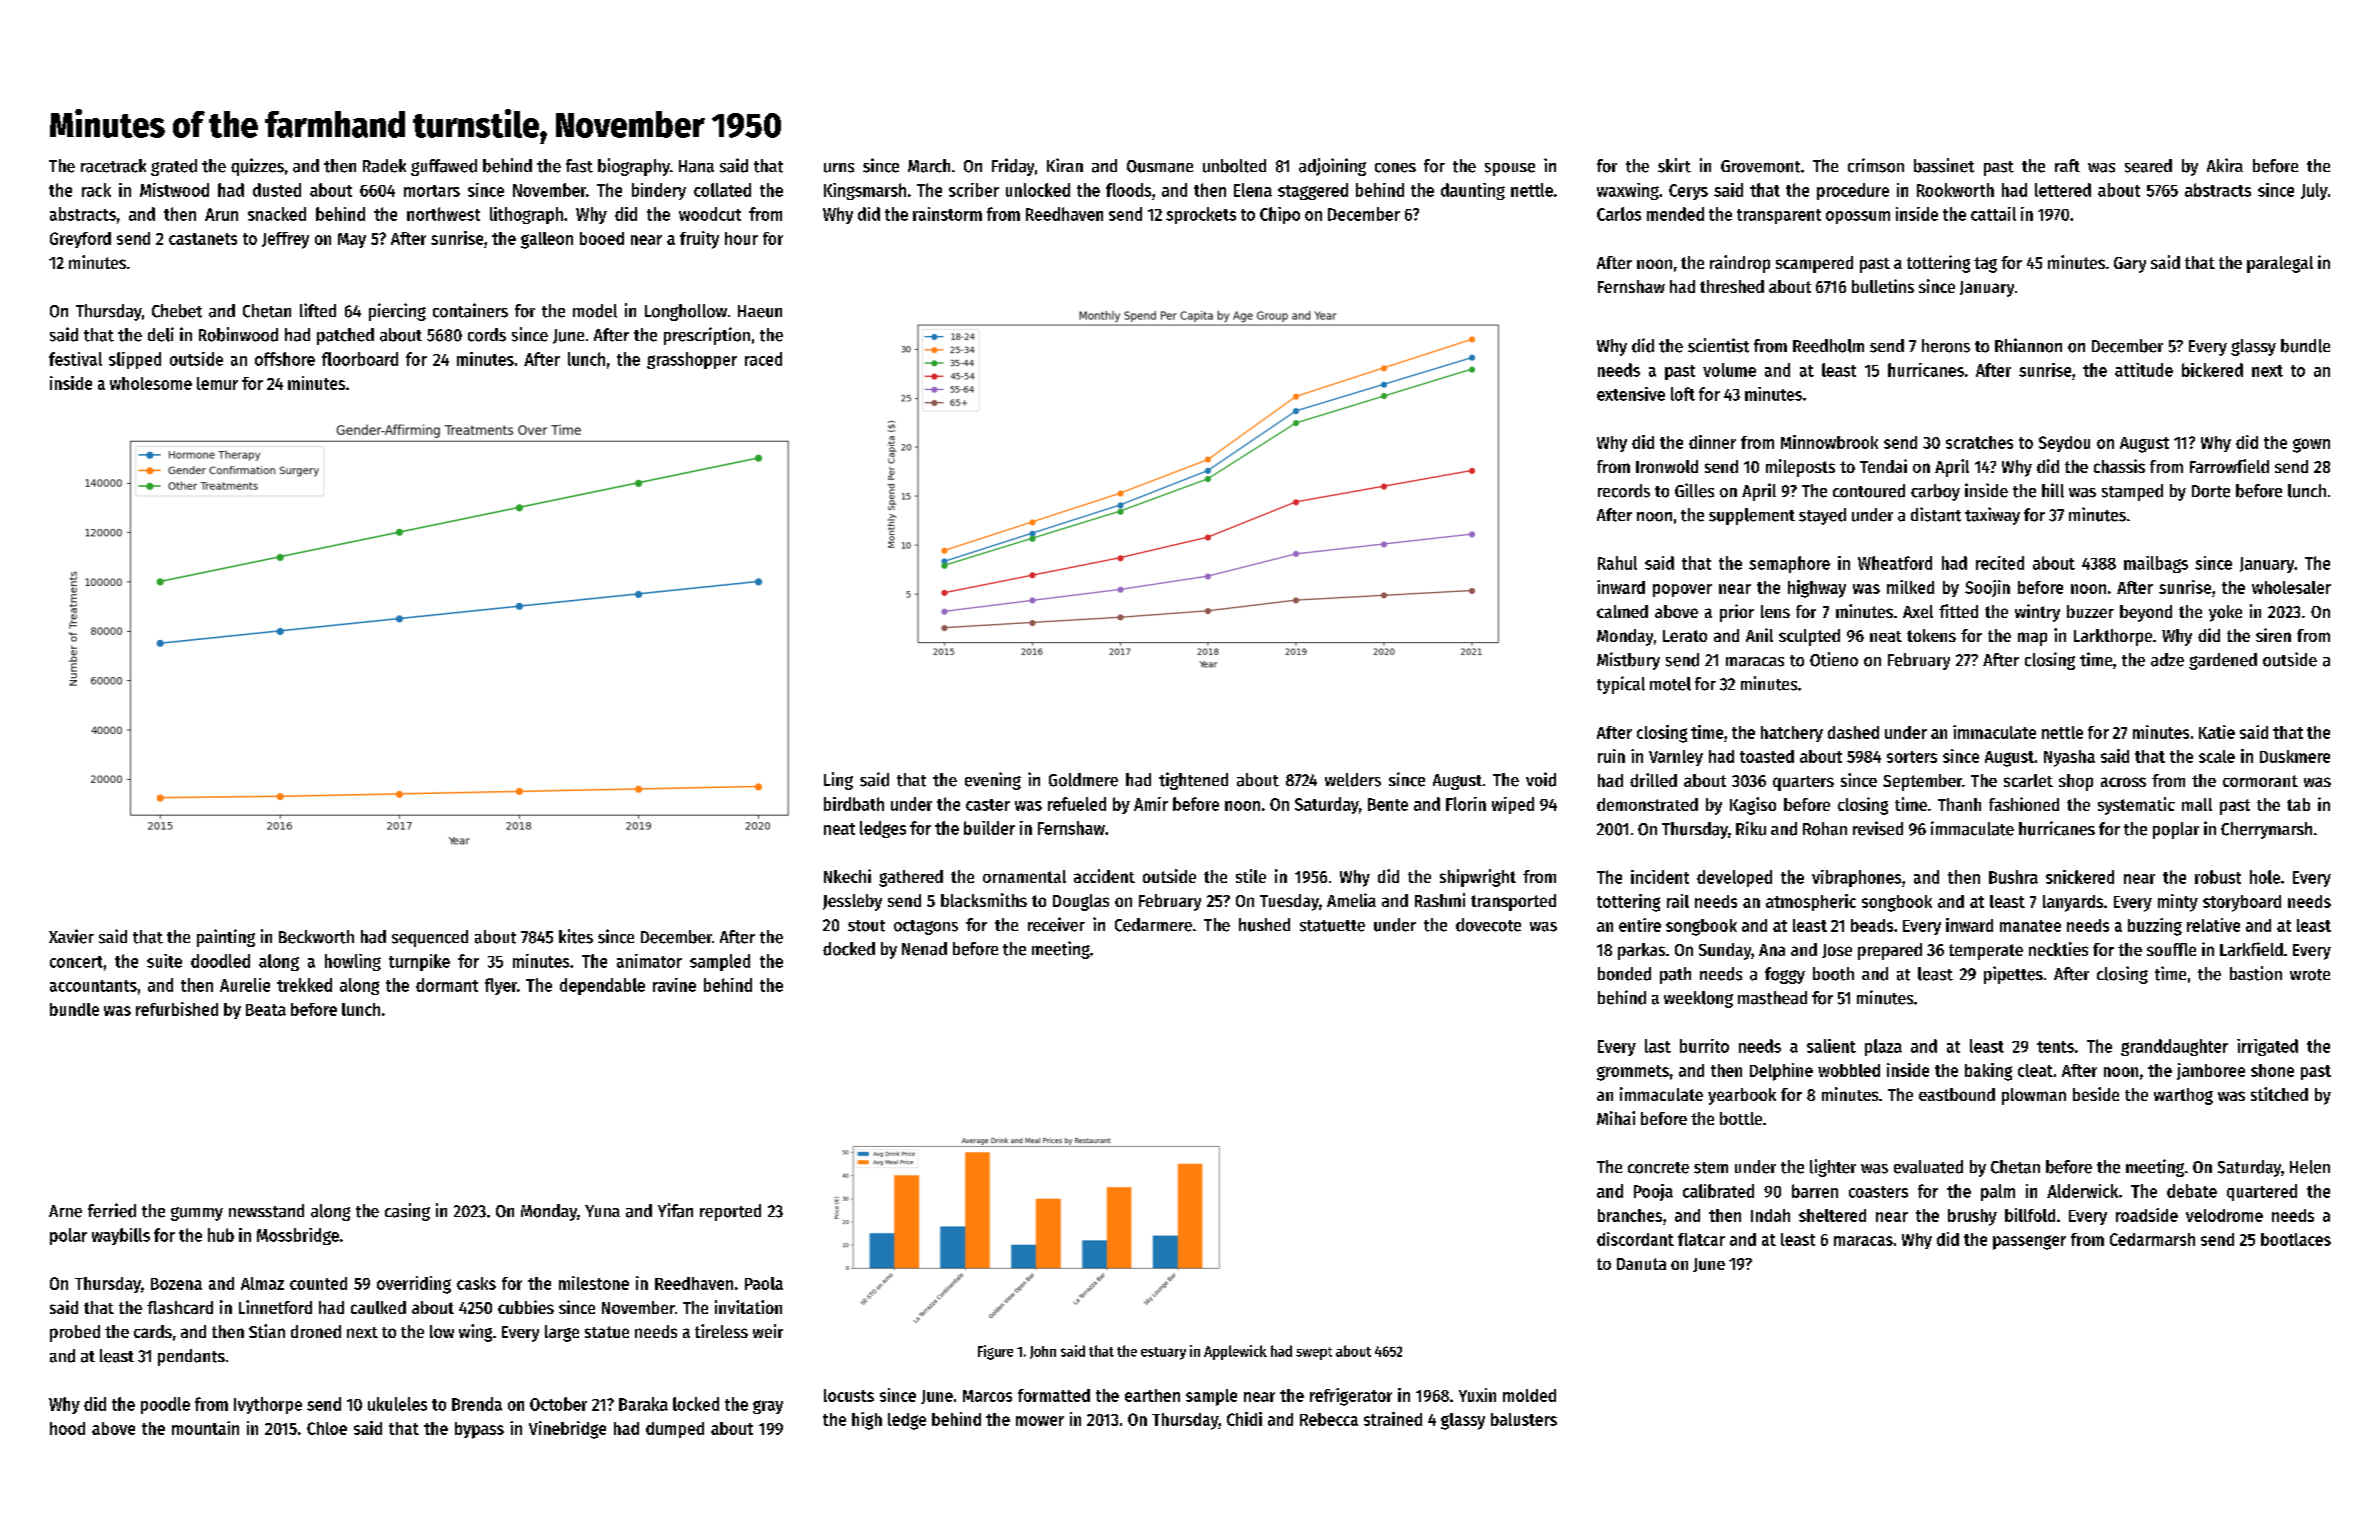 Image resolution: width=2380 pixels, height=1540 pixels. Describe the element at coordinates (217, 383) in the page. I see `lemur` at that location.
